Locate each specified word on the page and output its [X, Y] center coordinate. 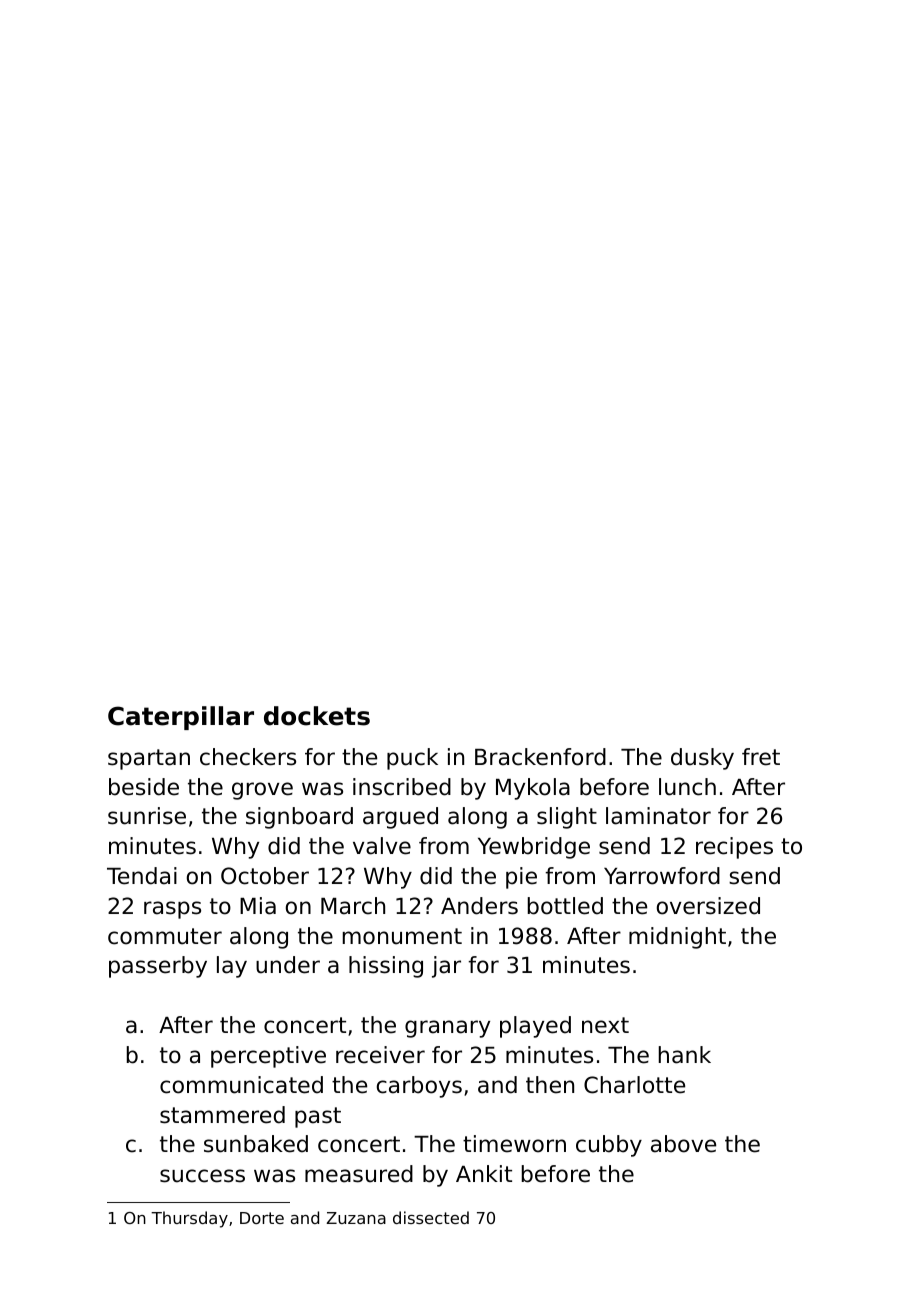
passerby [158, 967]
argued [400, 818]
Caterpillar [181, 718]
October [265, 876]
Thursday [189, 1219]
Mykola [533, 789]
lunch [687, 787]
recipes [734, 848]
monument [402, 936]
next [605, 1025]
